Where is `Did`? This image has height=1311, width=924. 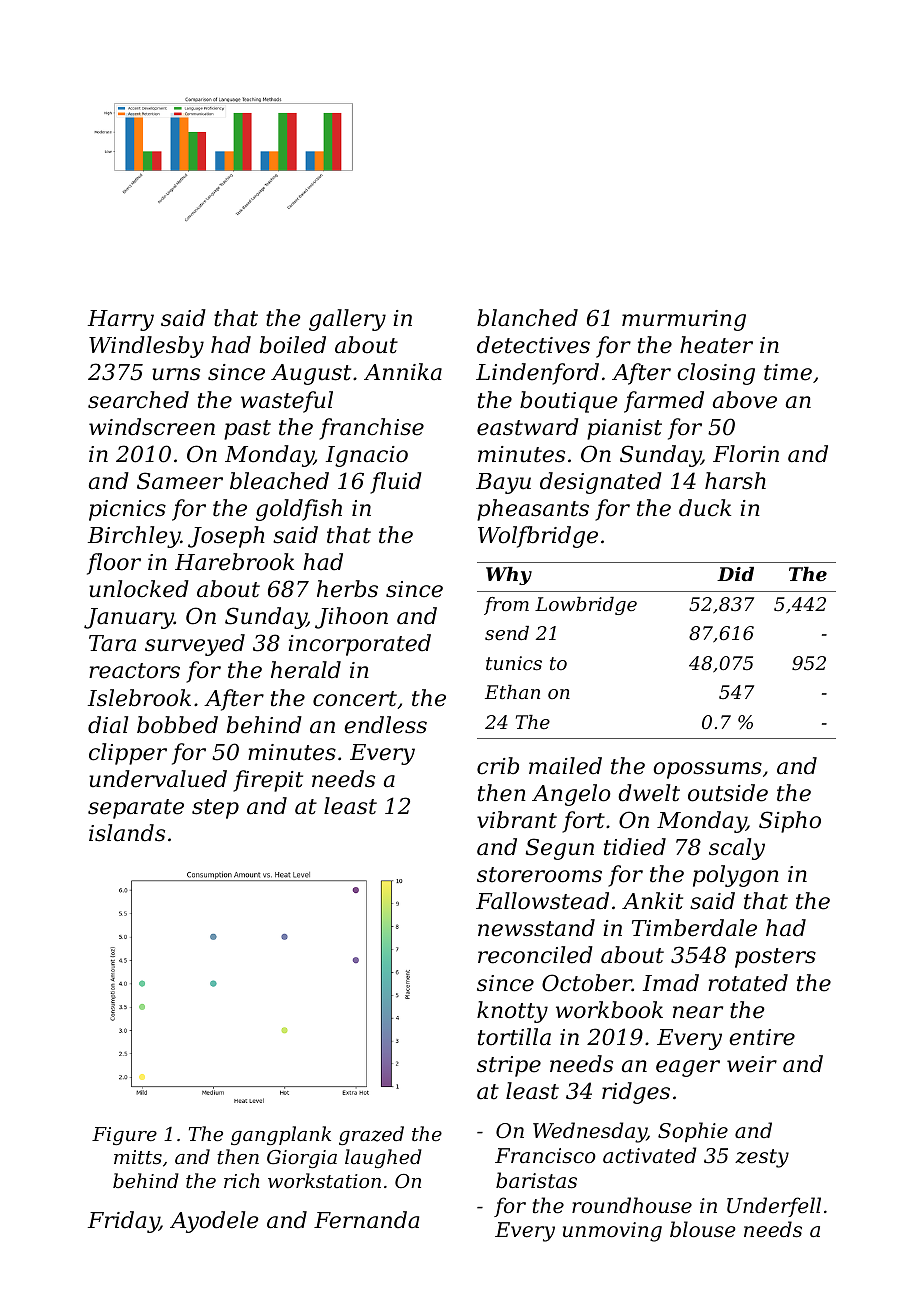
Did is located at coordinates (735, 574).
